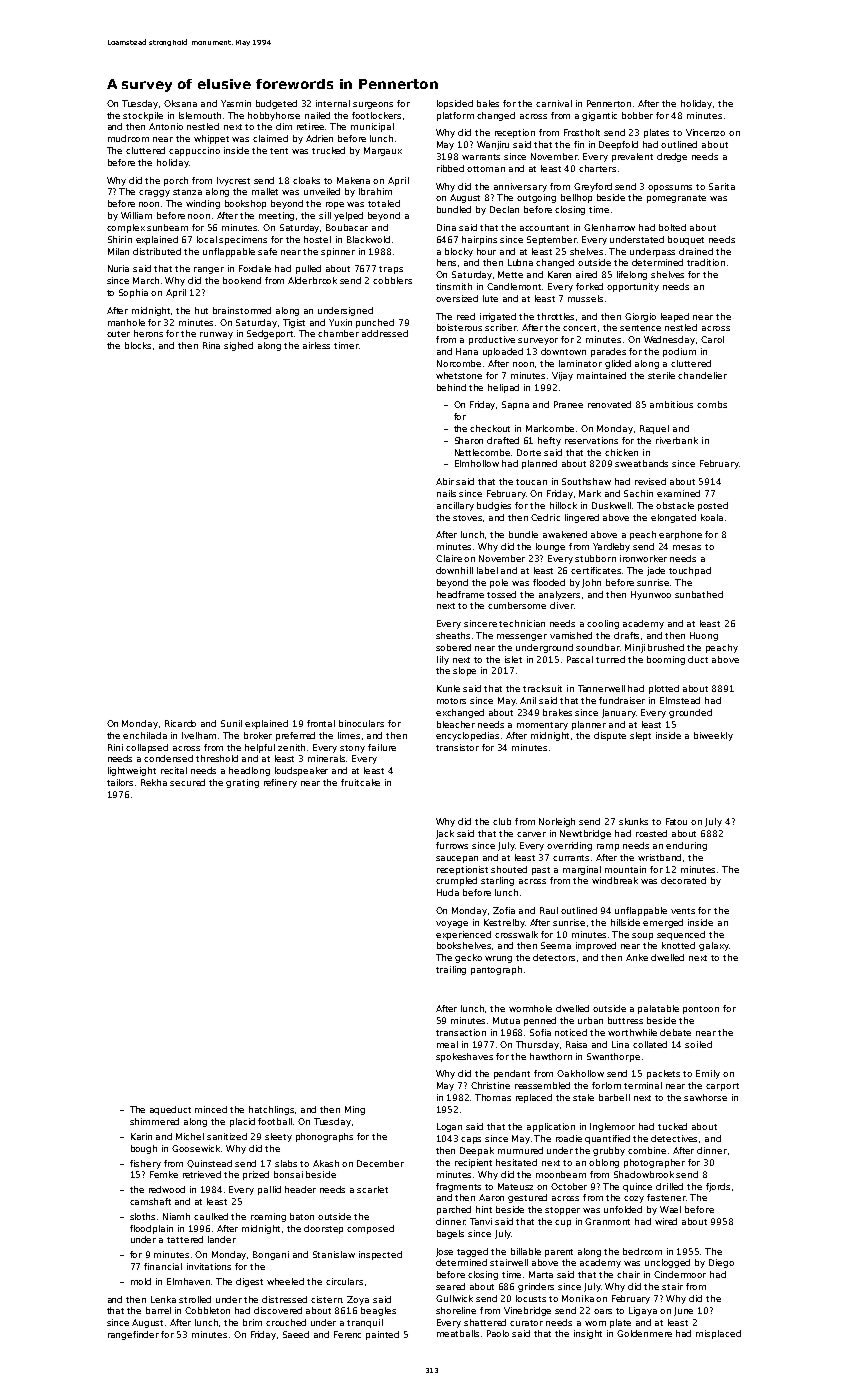  Describe the element at coordinates (704, 636) in the screenshot. I see `Huong` at that location.
